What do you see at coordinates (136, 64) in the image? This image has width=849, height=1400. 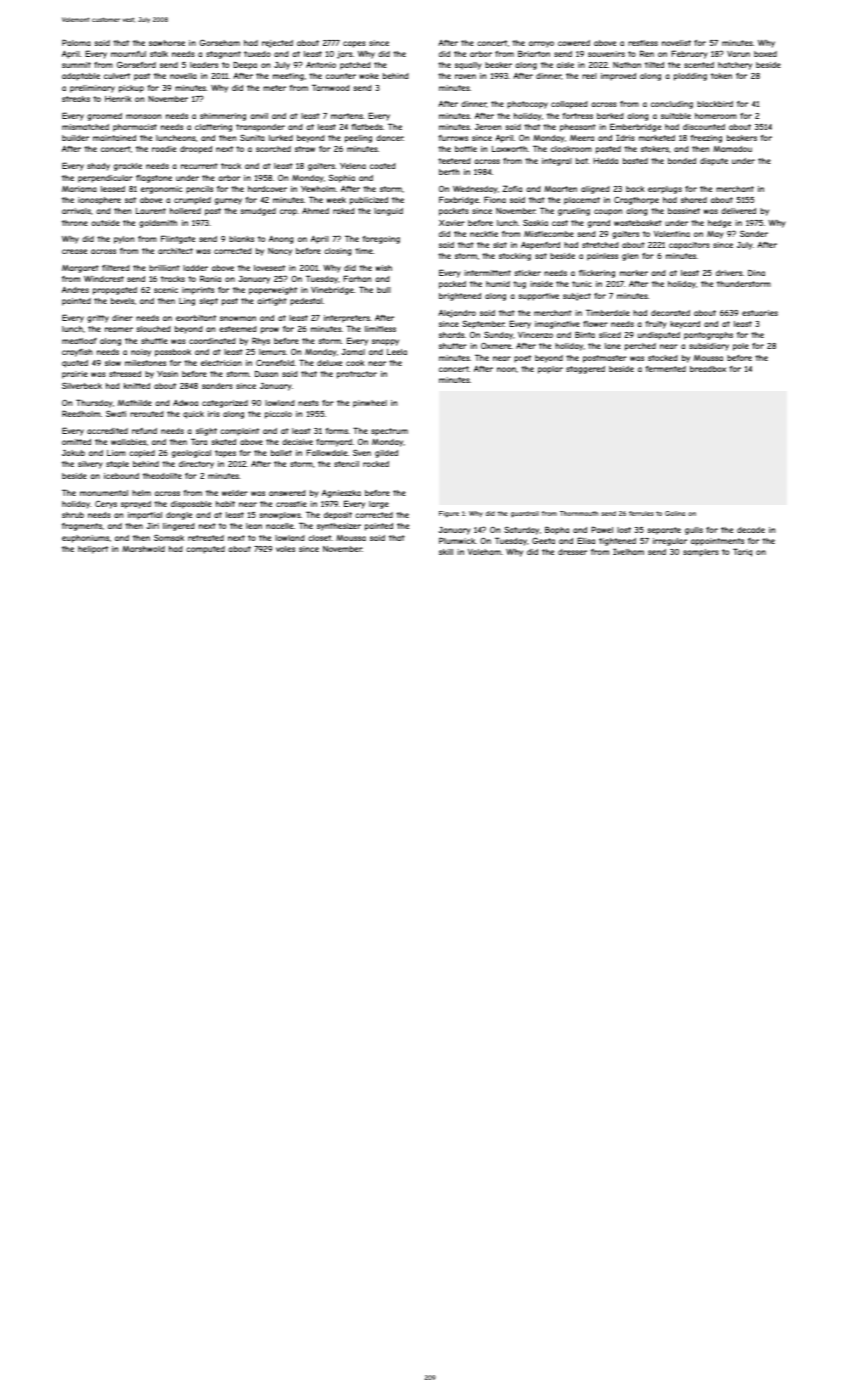 I see `Gorseford` at bounding box center [136, 64].
